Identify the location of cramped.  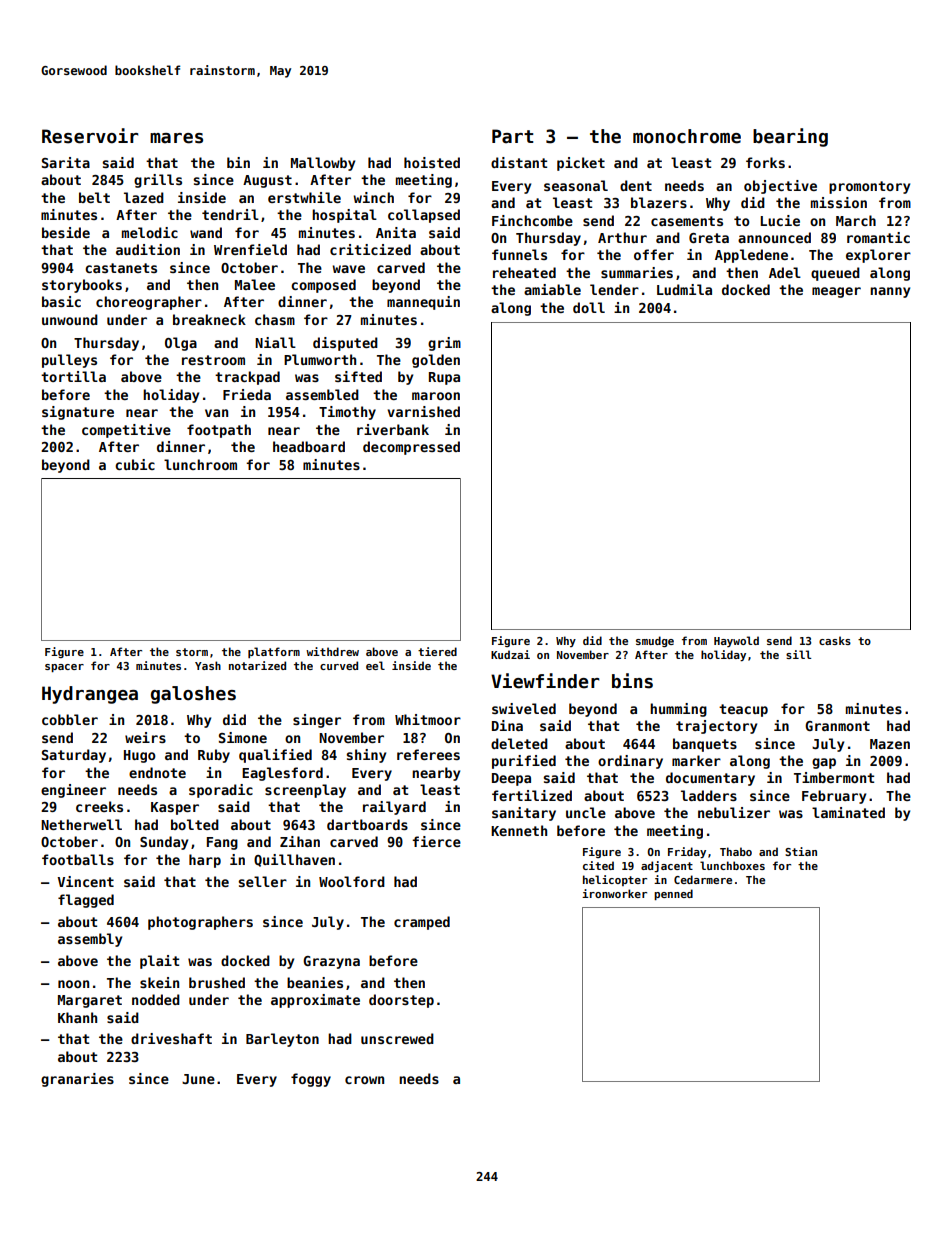
(422, 923).
